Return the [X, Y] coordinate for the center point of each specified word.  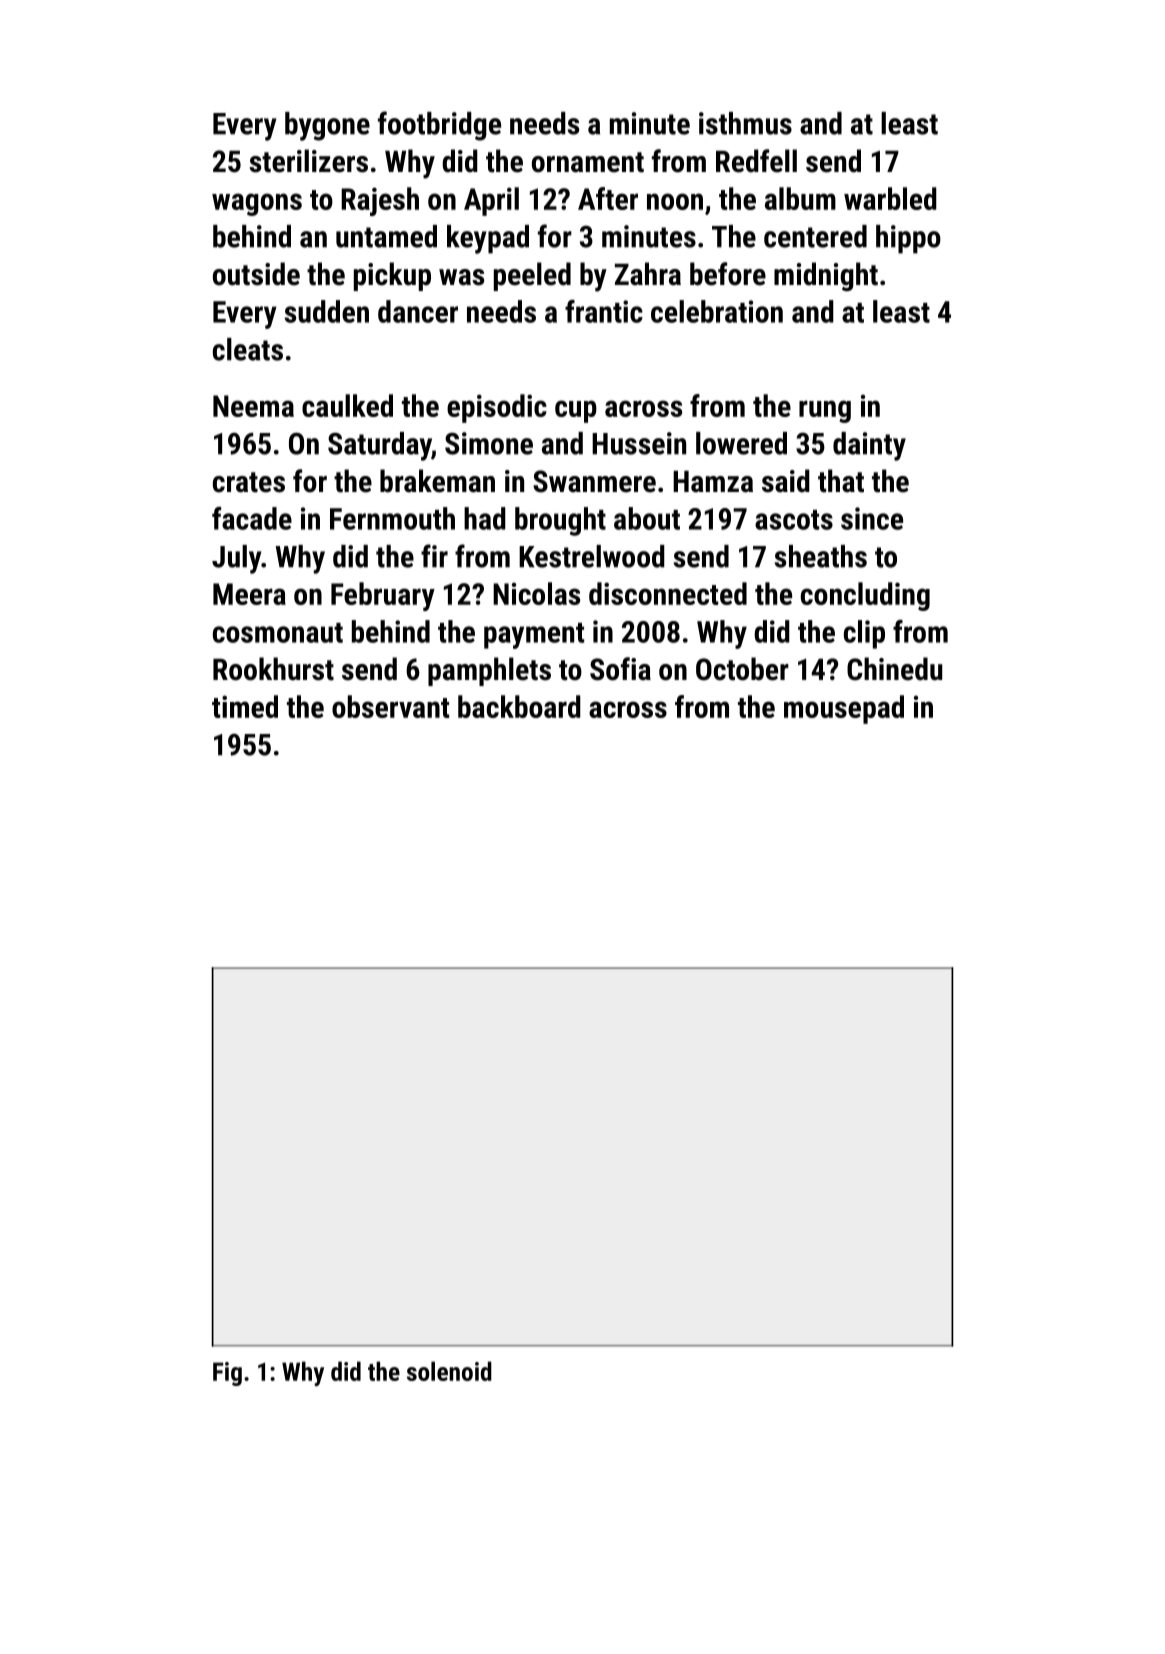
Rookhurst [273, 669]
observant [390, 706]
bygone [327, 126]
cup [576, 411]
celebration [717, 311]
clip [864, 634]
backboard [519, 706]
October [742, 669]
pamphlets [489, 671]
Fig [227, 1374]
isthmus [745, 123]
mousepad [844, 709]
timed [245, 706]
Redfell [756, 161]
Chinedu [894, 669]
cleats [248, 349]
